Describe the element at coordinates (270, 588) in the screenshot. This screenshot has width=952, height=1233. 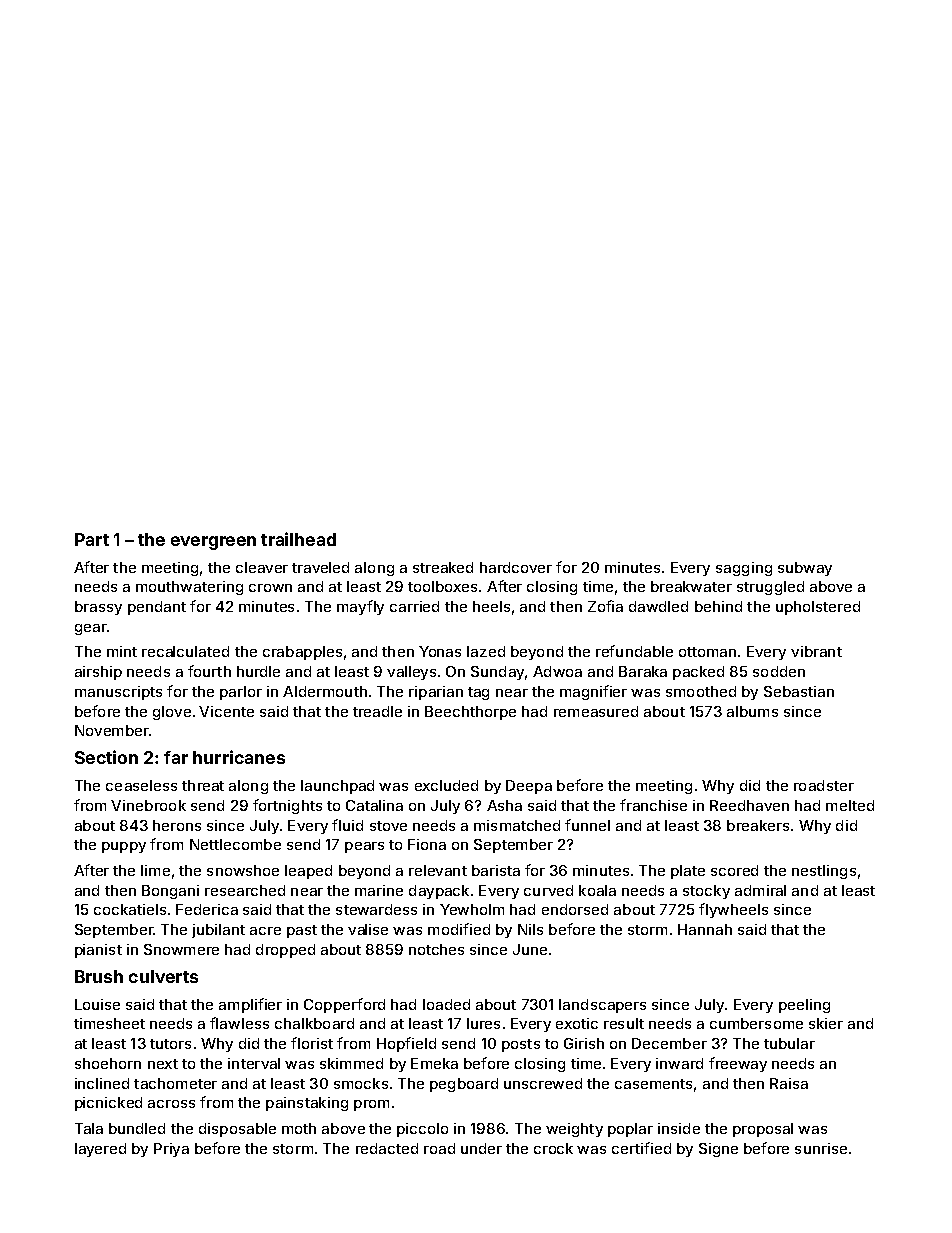
I see `crown` at that location.
